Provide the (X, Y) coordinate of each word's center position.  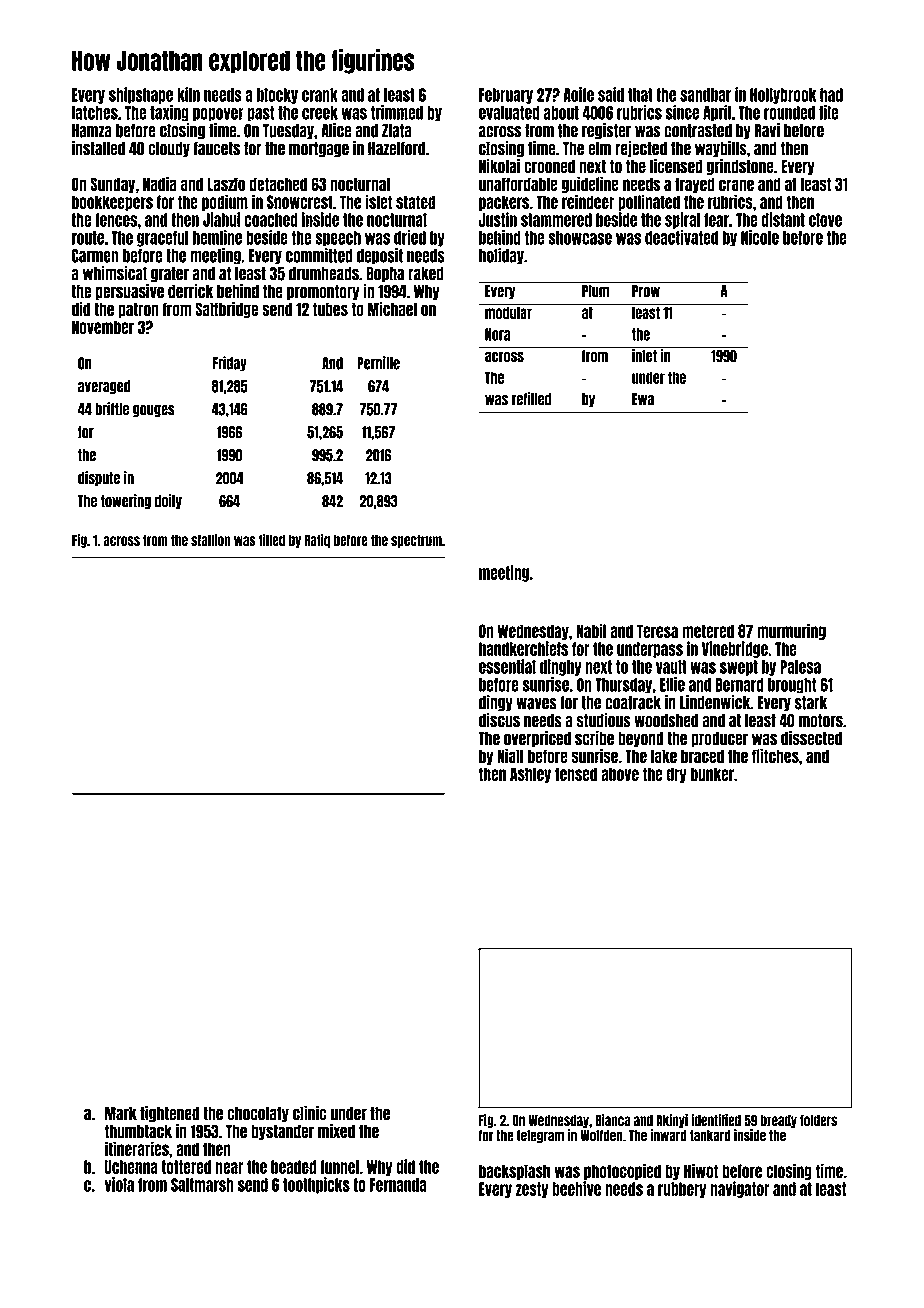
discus (499, 720)
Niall (510, 755)
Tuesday (288, 132)
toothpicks (316, 1185)
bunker (712, 774)
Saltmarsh (202, 1185)
